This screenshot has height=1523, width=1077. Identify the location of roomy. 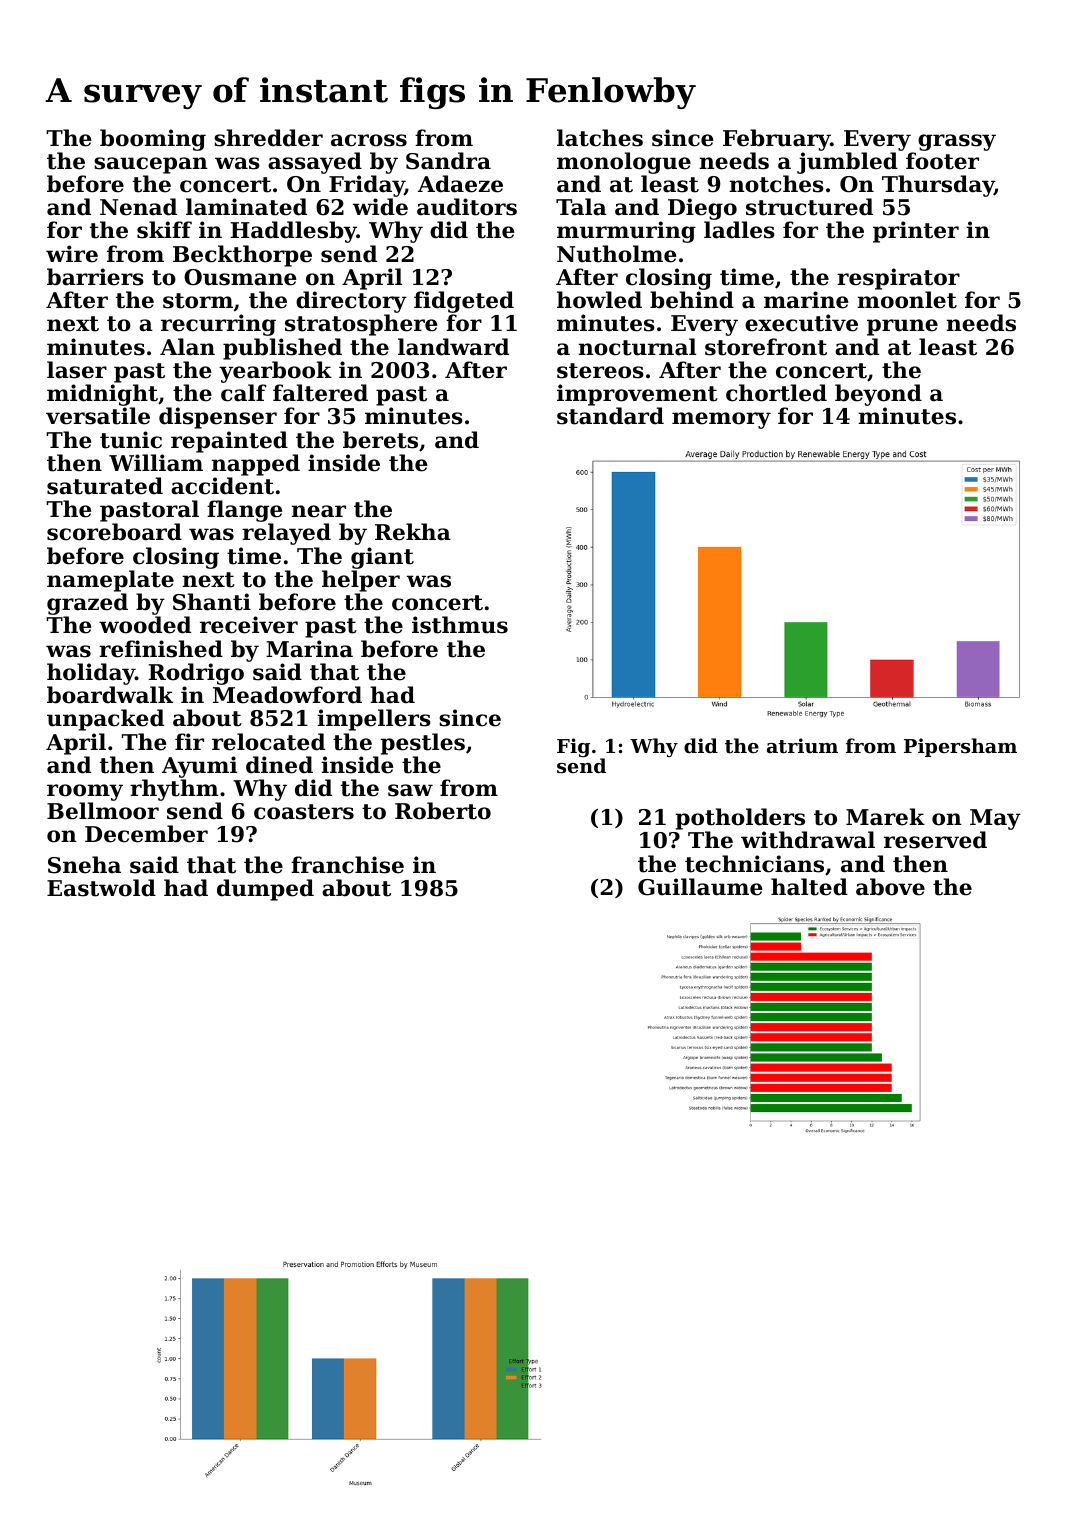
(85, 792).
